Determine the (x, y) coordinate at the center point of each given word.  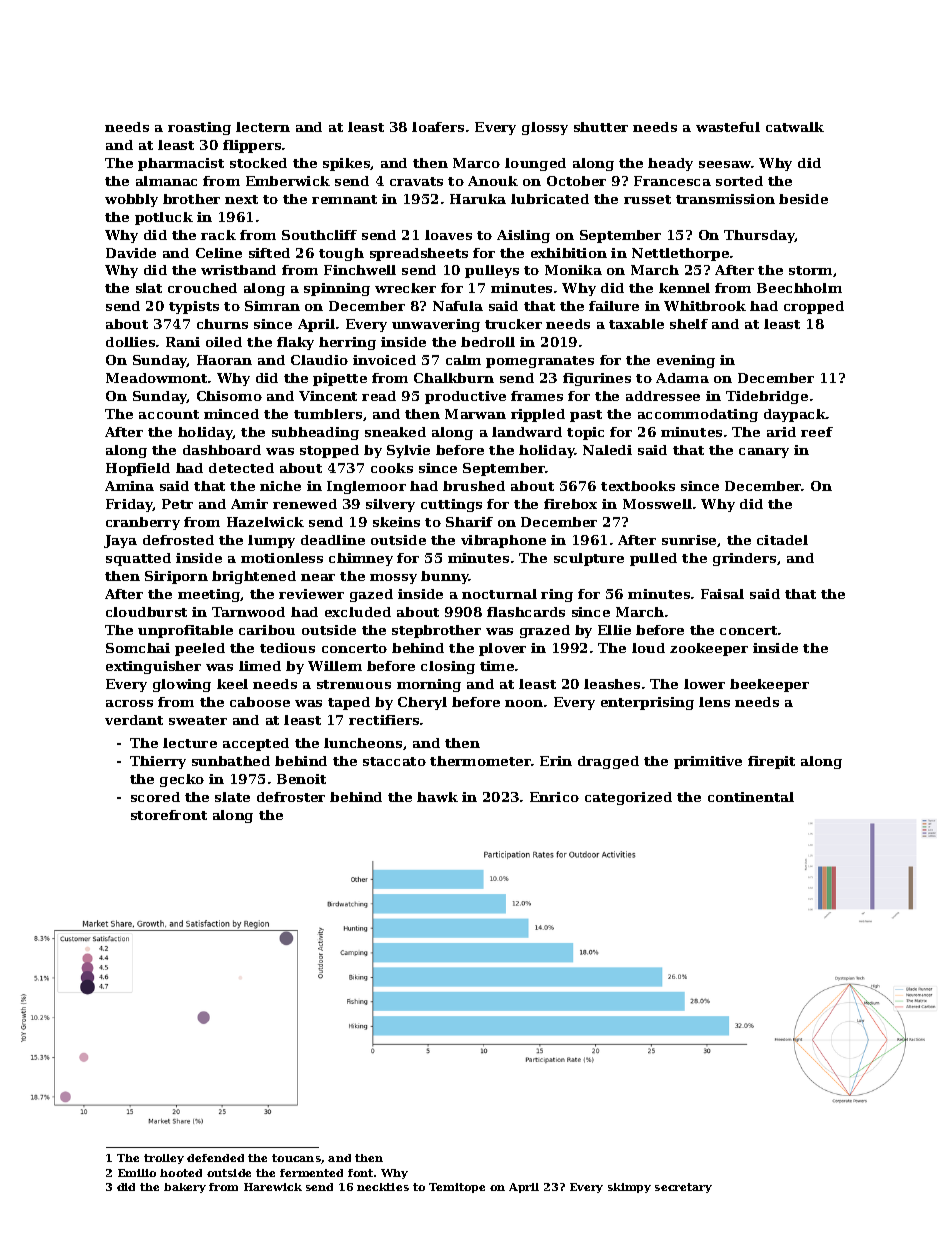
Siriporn (176, 577)
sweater (198, 720)
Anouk (493, 181)
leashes (612, 684)
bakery (185, 1188)
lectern (263, 127)
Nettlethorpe (680, 254)
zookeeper (709, 649)
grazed (545, 631)
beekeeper (769, 685)
